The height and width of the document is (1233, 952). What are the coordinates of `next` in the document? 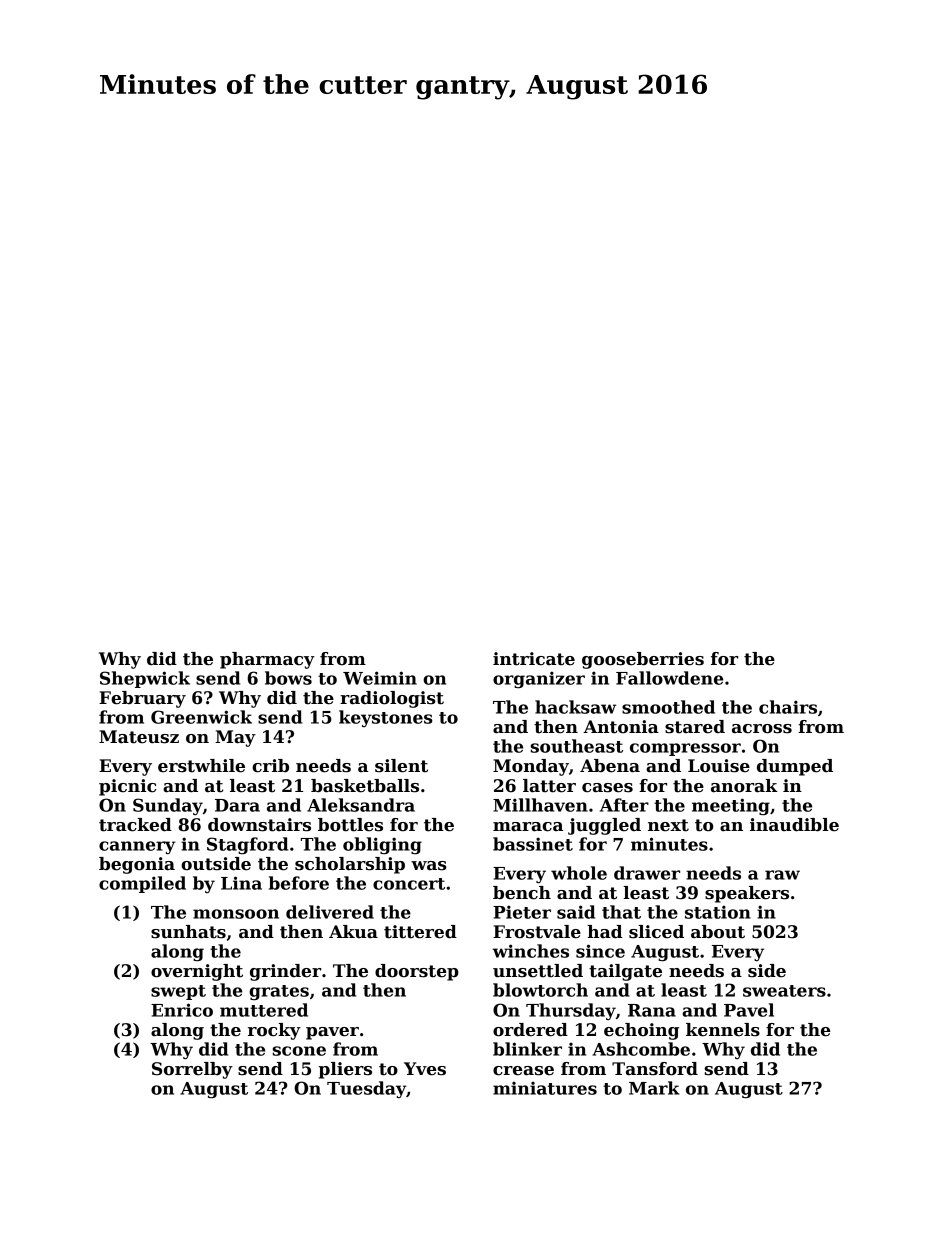 It's located at (668, 825).
